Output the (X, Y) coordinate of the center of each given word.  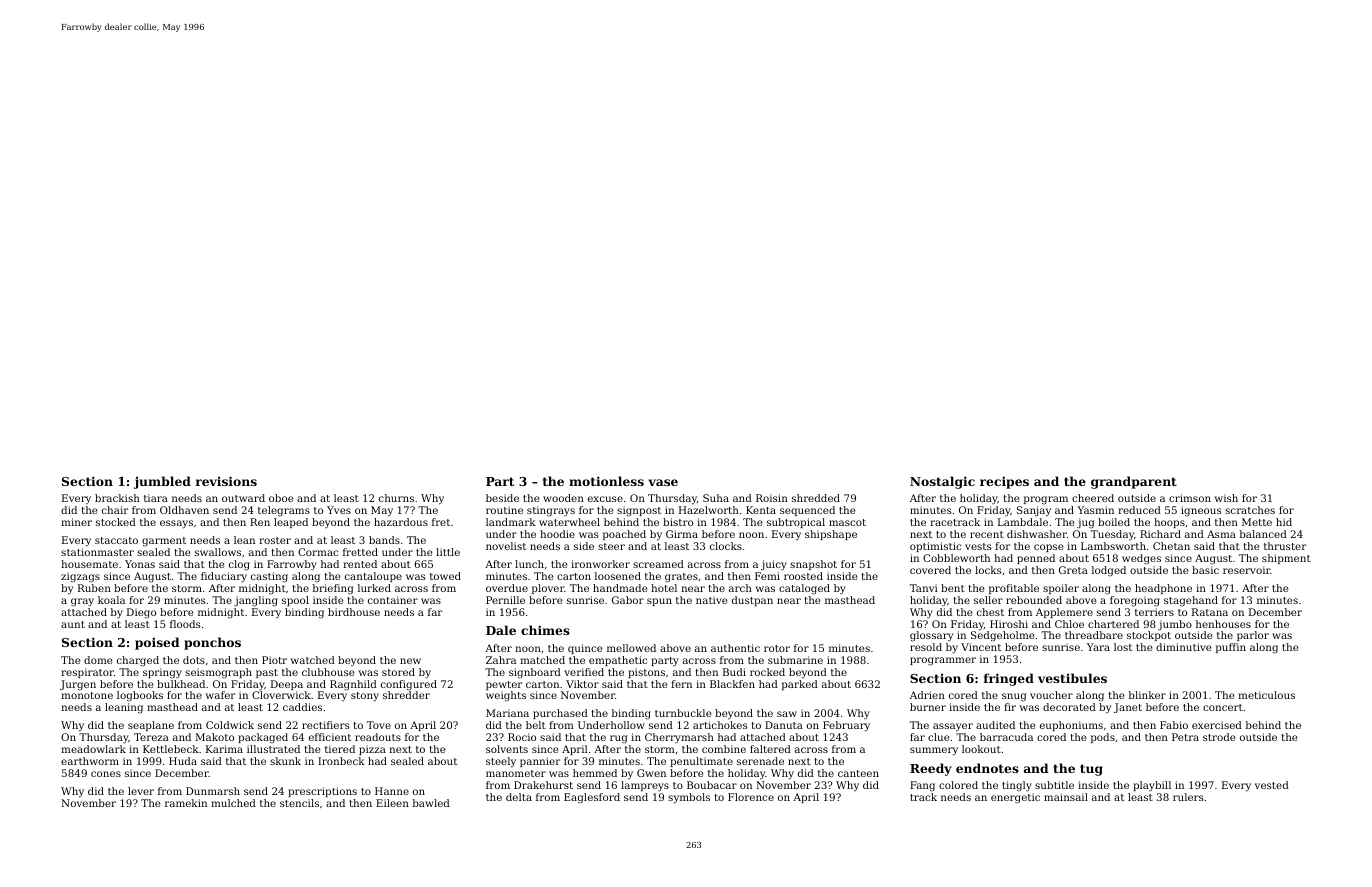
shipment (1286, 559)
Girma (682, 534)
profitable (1014, 589)
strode (1219, 737)
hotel (664, 588)
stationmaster (97, 552)
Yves (339, 510)
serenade (760, 761)
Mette (1257, 522)
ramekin (186, 803)
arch (740, 588)
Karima (224, 749)
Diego (141, 613)
